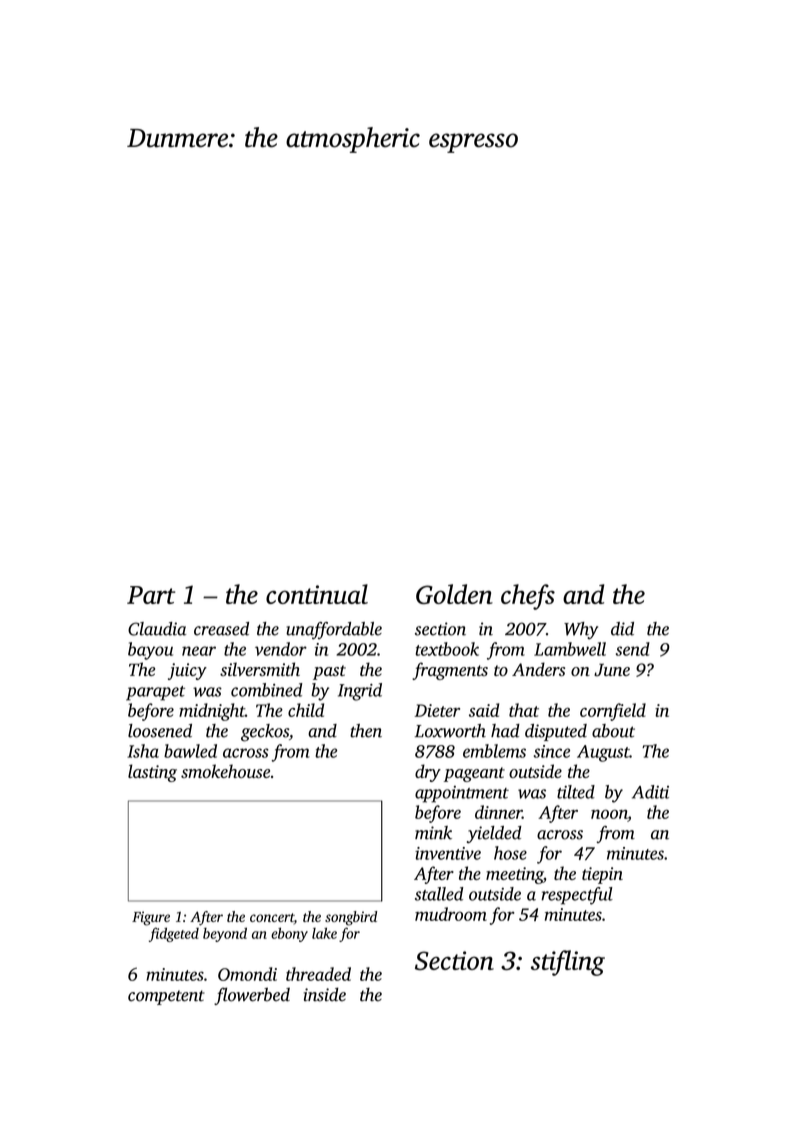  Describe the element at coordinates (151, 918) in the screenshot. I see `Figure` at that location.
